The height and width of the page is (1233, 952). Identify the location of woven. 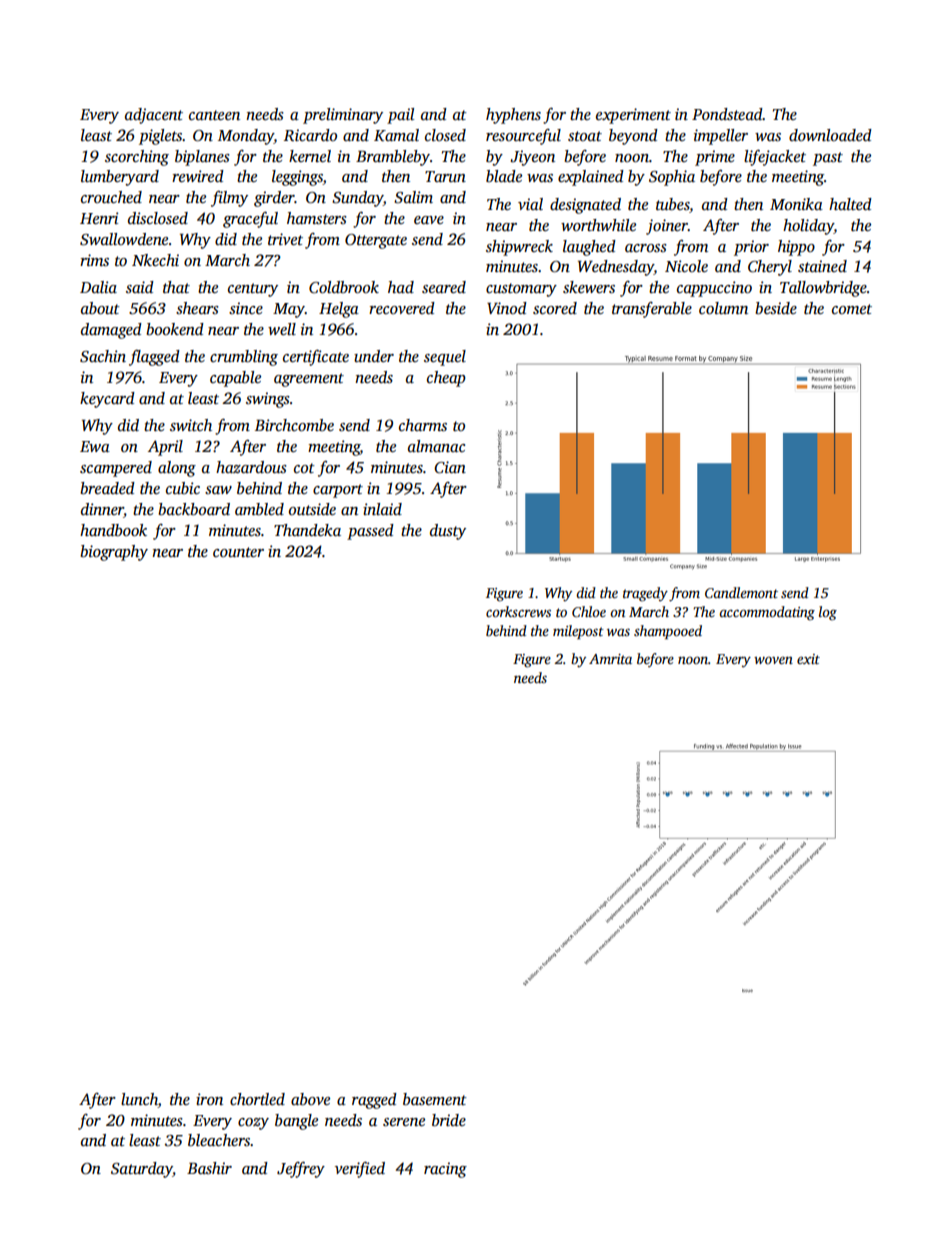
(773, 660).
